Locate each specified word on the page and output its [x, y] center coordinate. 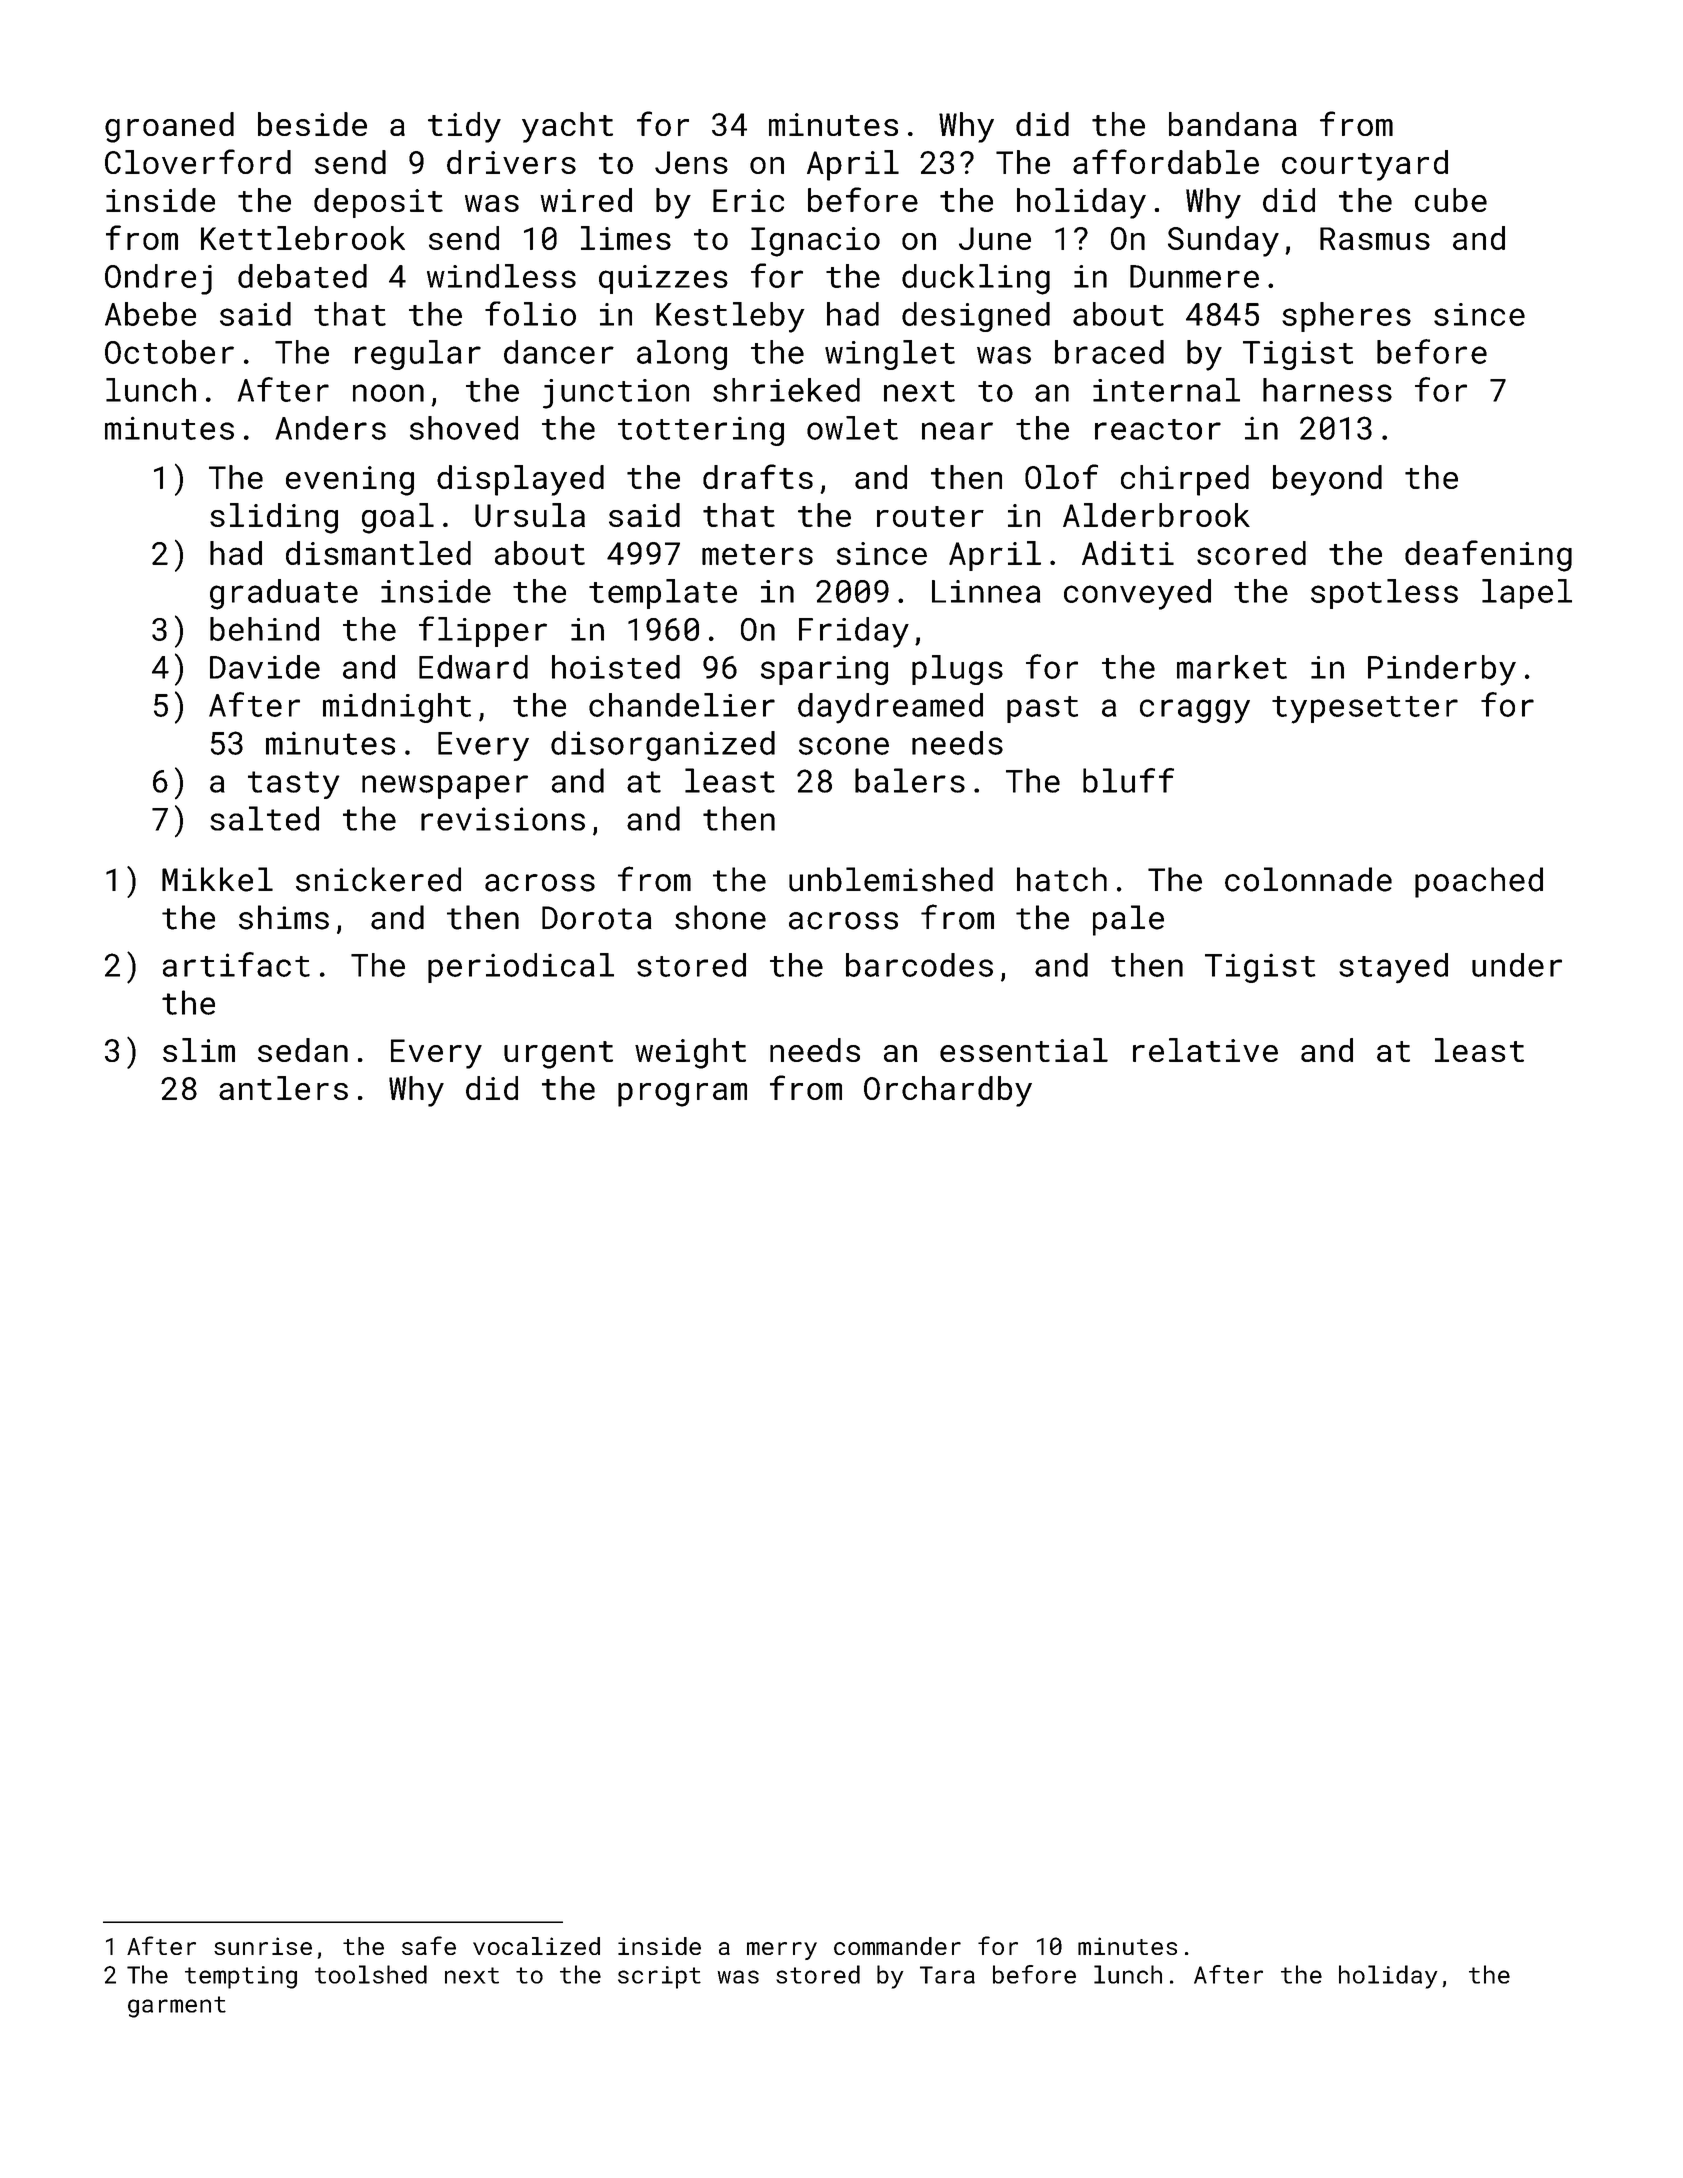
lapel [1527, 594]
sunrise [263, 1946]
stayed [1393, 968]
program [682, 1095]
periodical [521, 968]
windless [501, 276]
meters [757, 554]
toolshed [371, 1974]
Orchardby [948, 1091]
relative [1205, 1050]
